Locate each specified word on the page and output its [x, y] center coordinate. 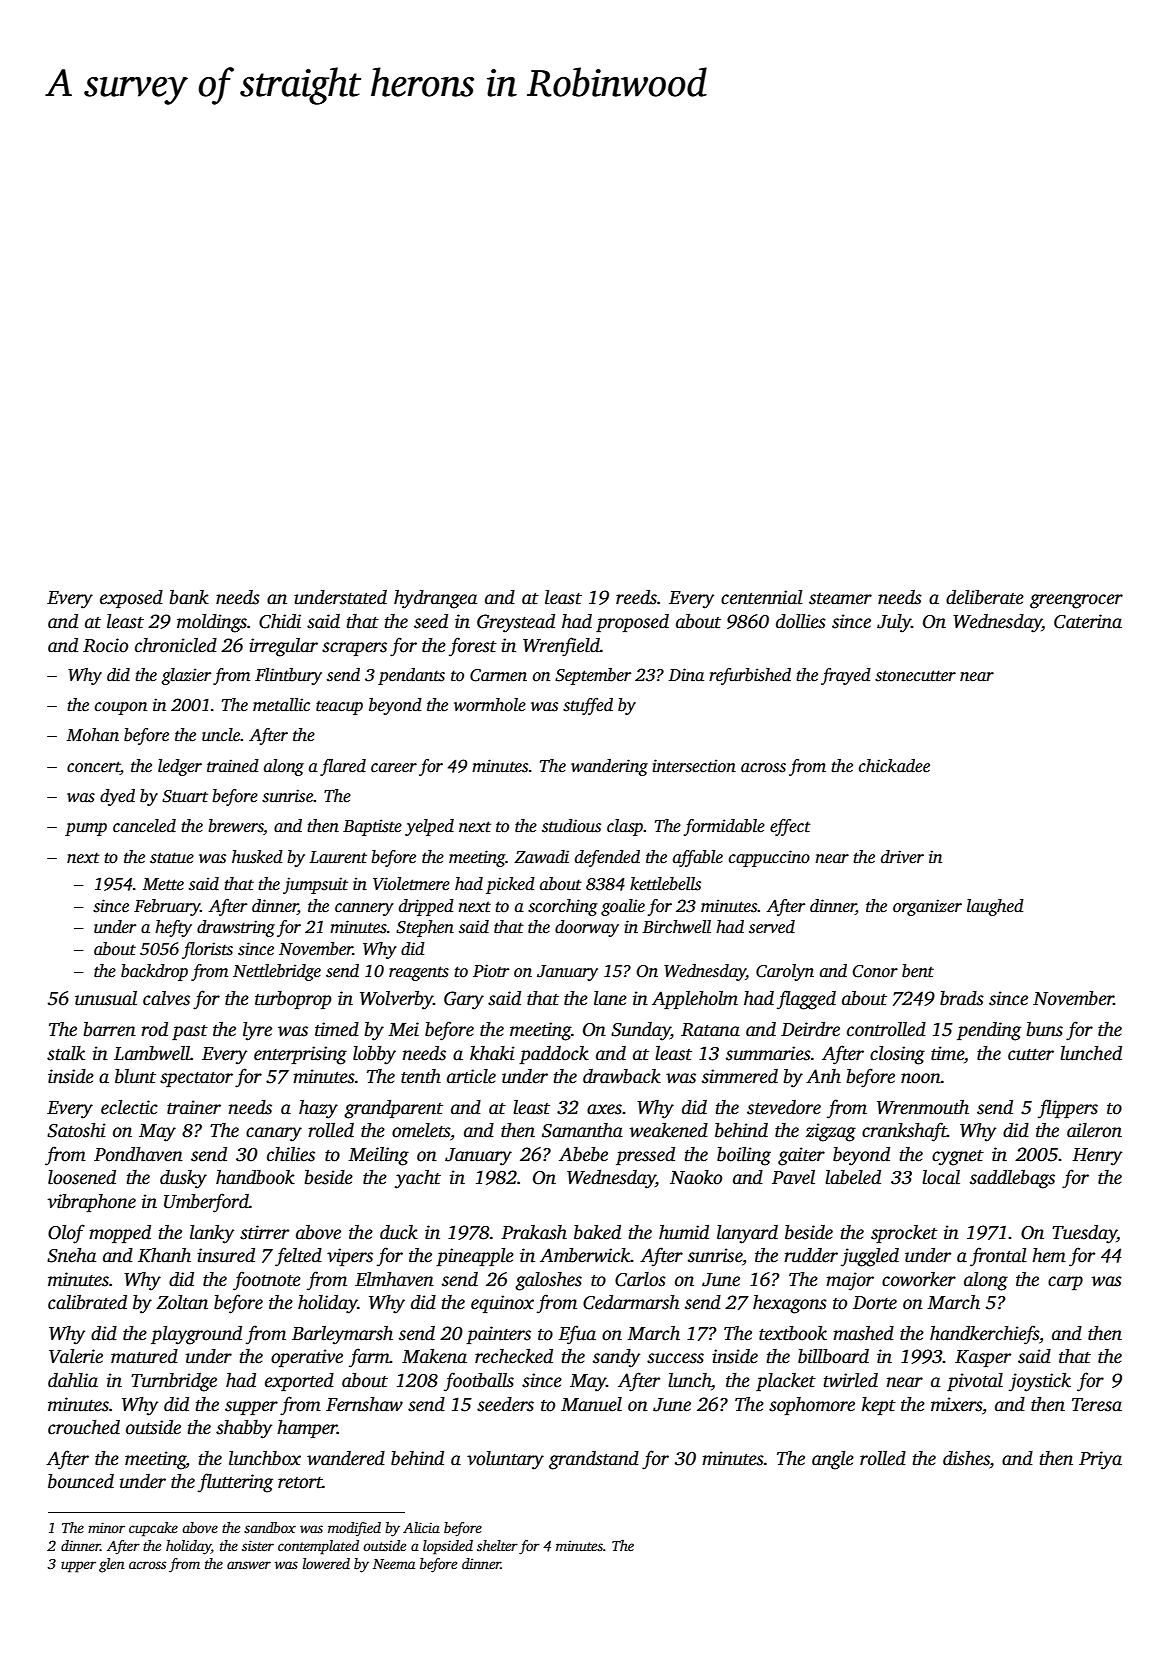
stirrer [264, 1232]
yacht [418, 1179]
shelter [497, 1545]
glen [112, 1565]
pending [989, 1031]
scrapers [354, 649]
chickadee [894, 766]
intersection [694, 766]
